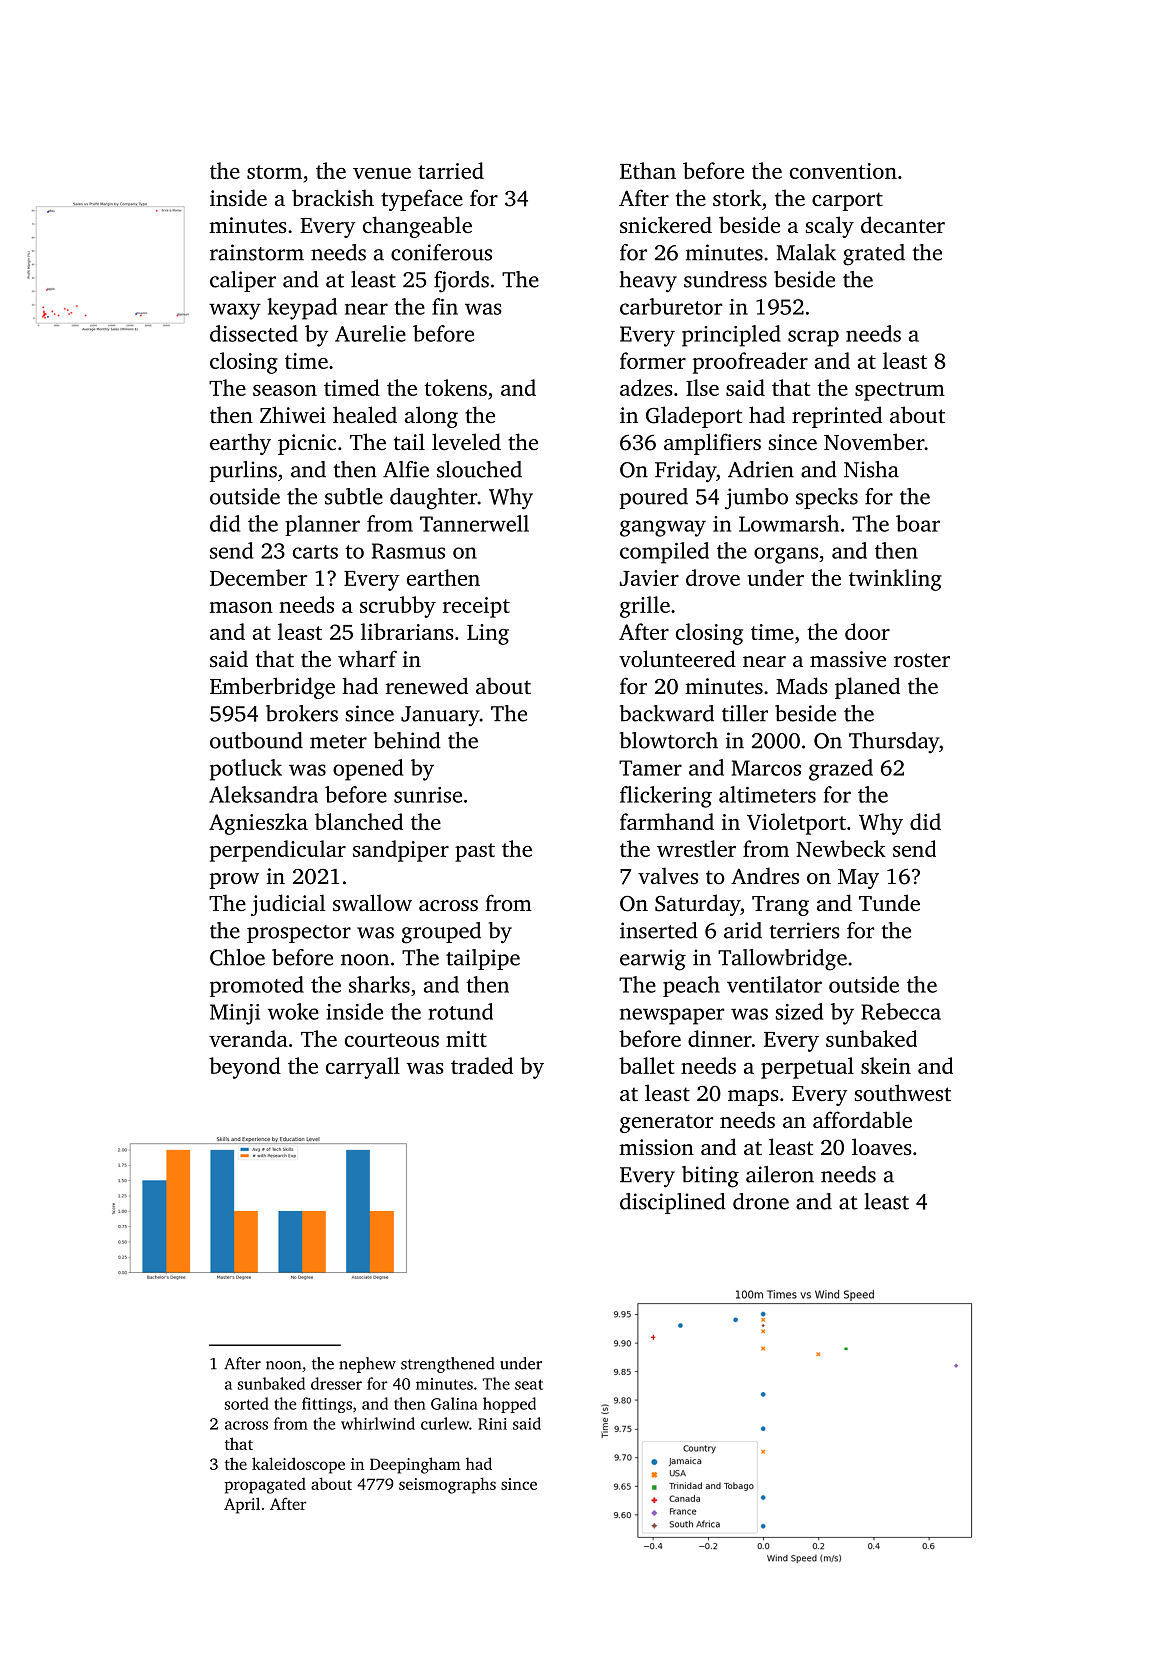 This screenshot has width=1165, height=1654. Describe the element at coordinates (646, 387) in the screenshot. I see `adzes` at that location.
